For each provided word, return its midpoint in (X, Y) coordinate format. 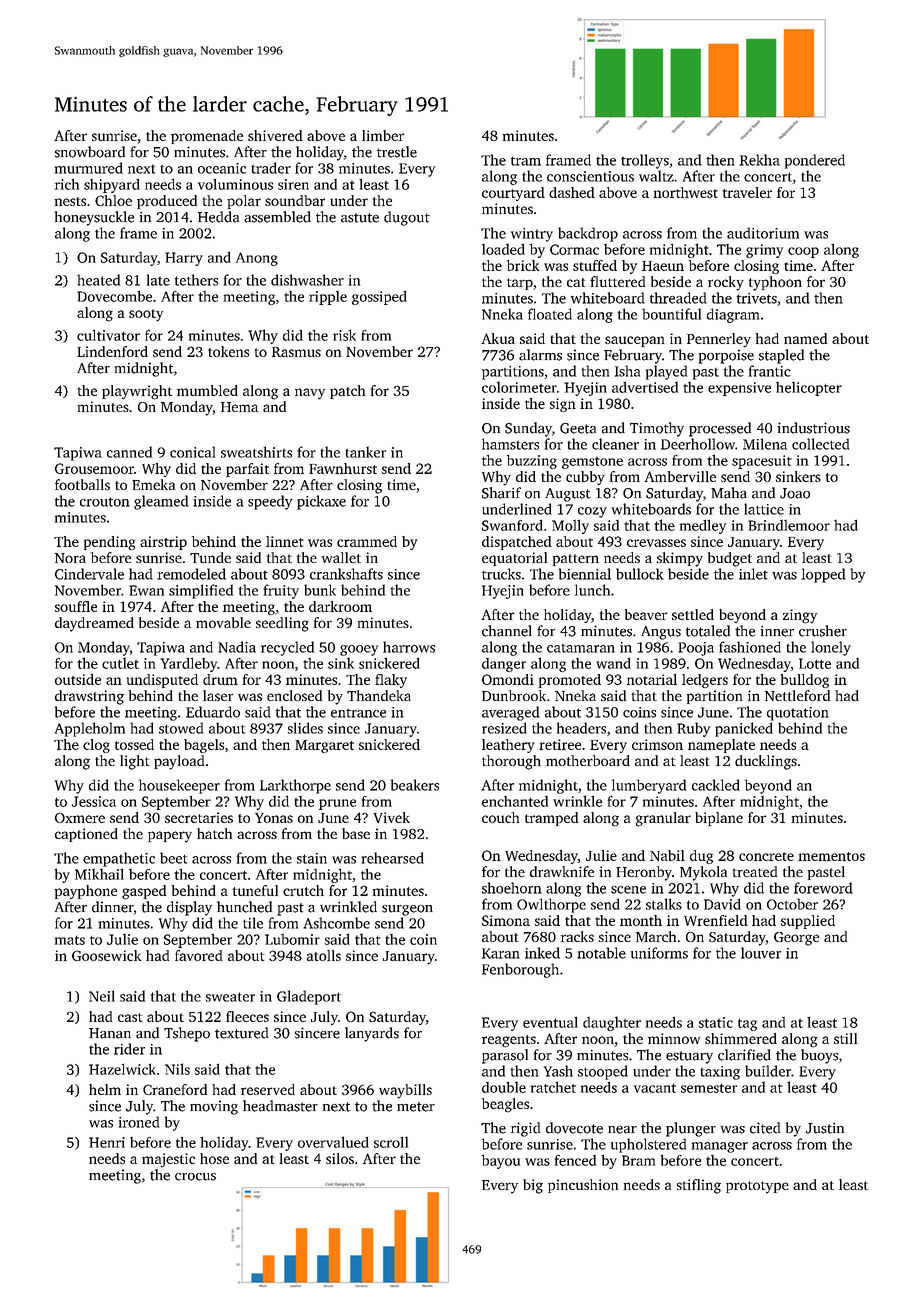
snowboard (90, 152)
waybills (405, 1091)
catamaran (581, 648)
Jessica (94, 801)
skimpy (680, 559)
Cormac (574, 249)
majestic (168, 1160)
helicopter (809, 389)
